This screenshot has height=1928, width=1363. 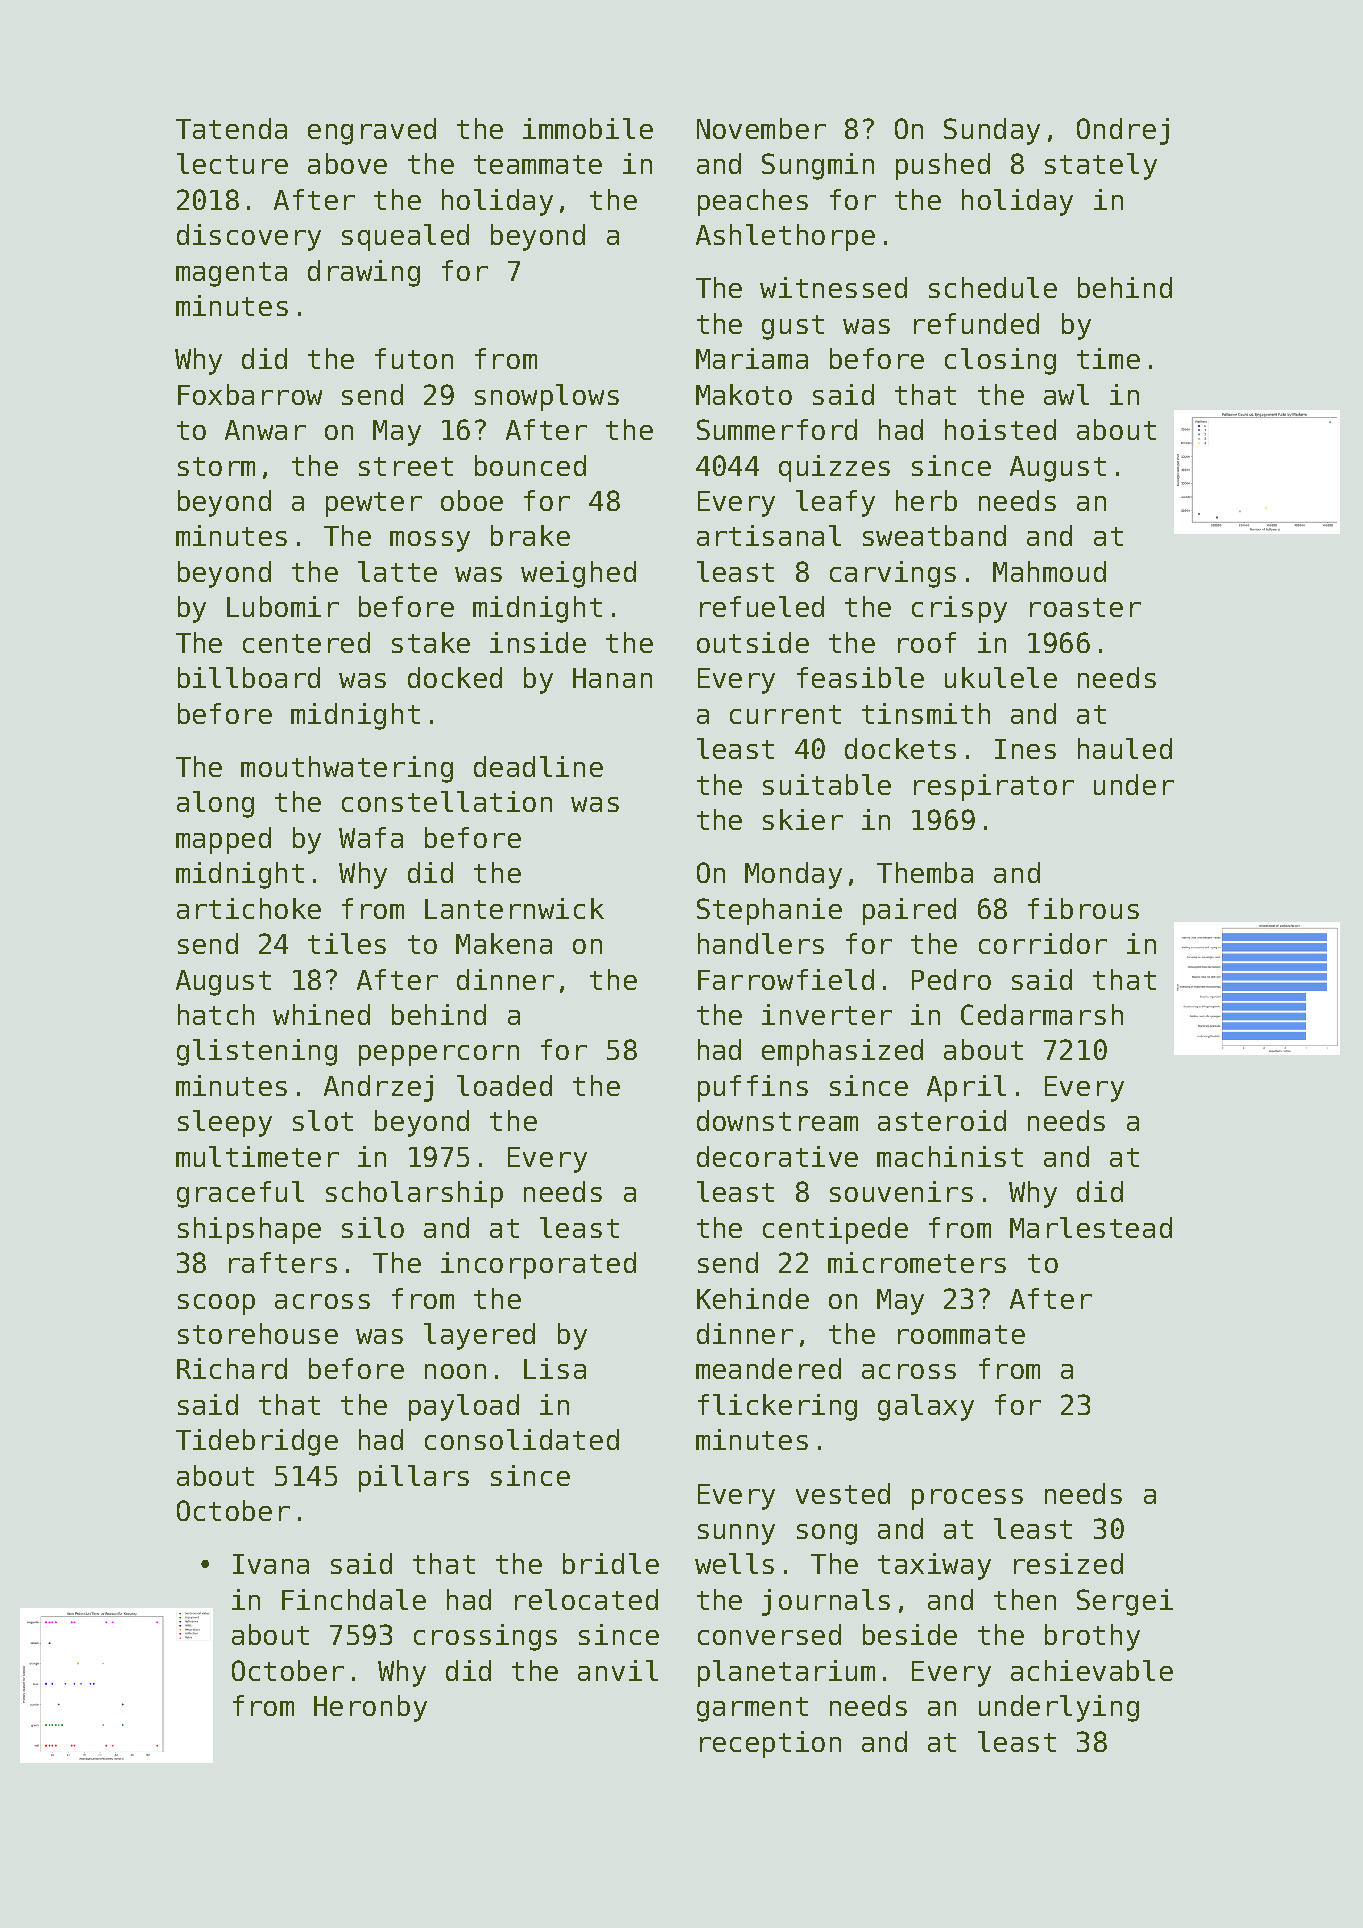 What do you see at coordinates (976, 323) in the screenshot?
I see `refunded` at bounding box center [976, 323].
